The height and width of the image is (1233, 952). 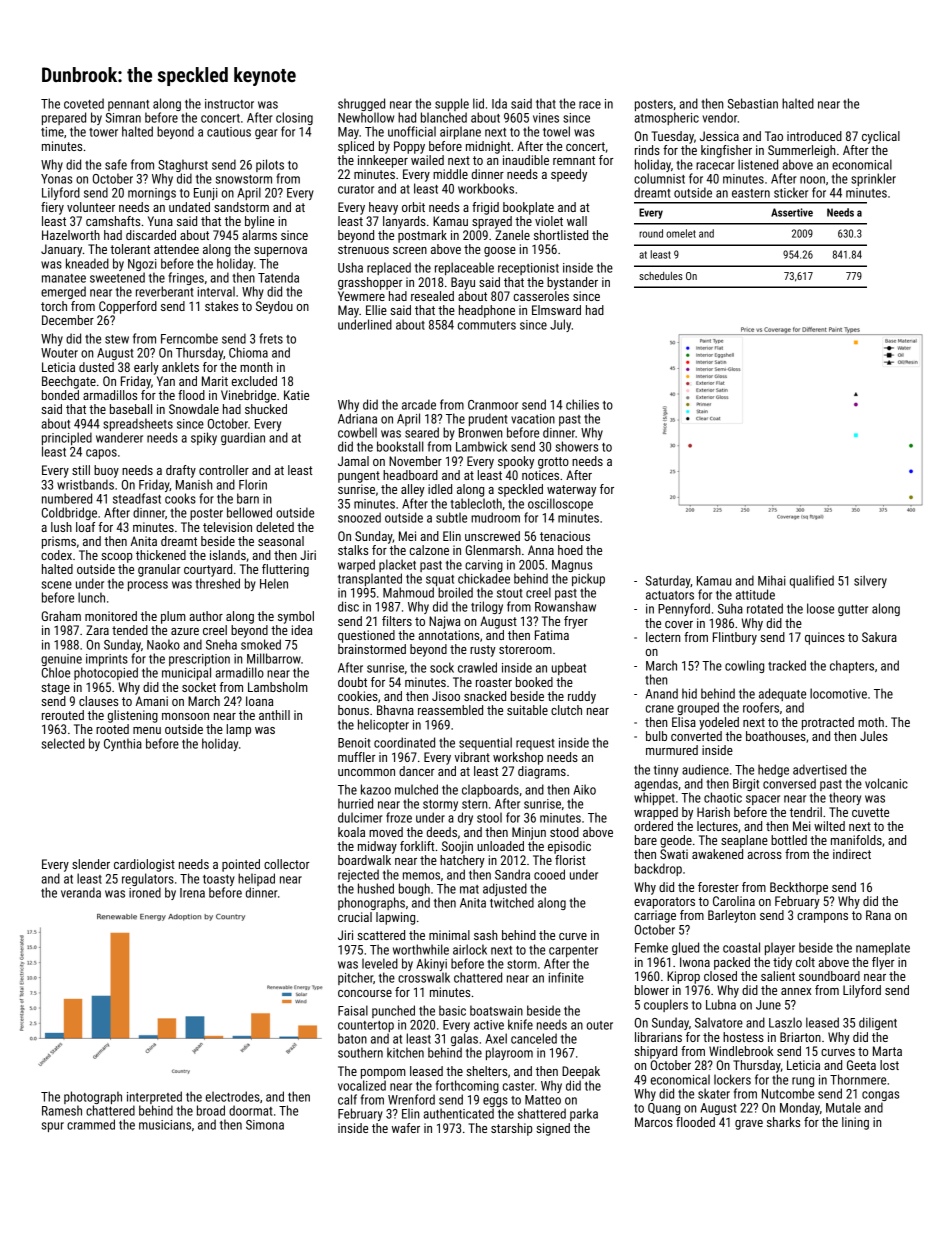 I want to click on roaster, so click(x=494, y=682).
